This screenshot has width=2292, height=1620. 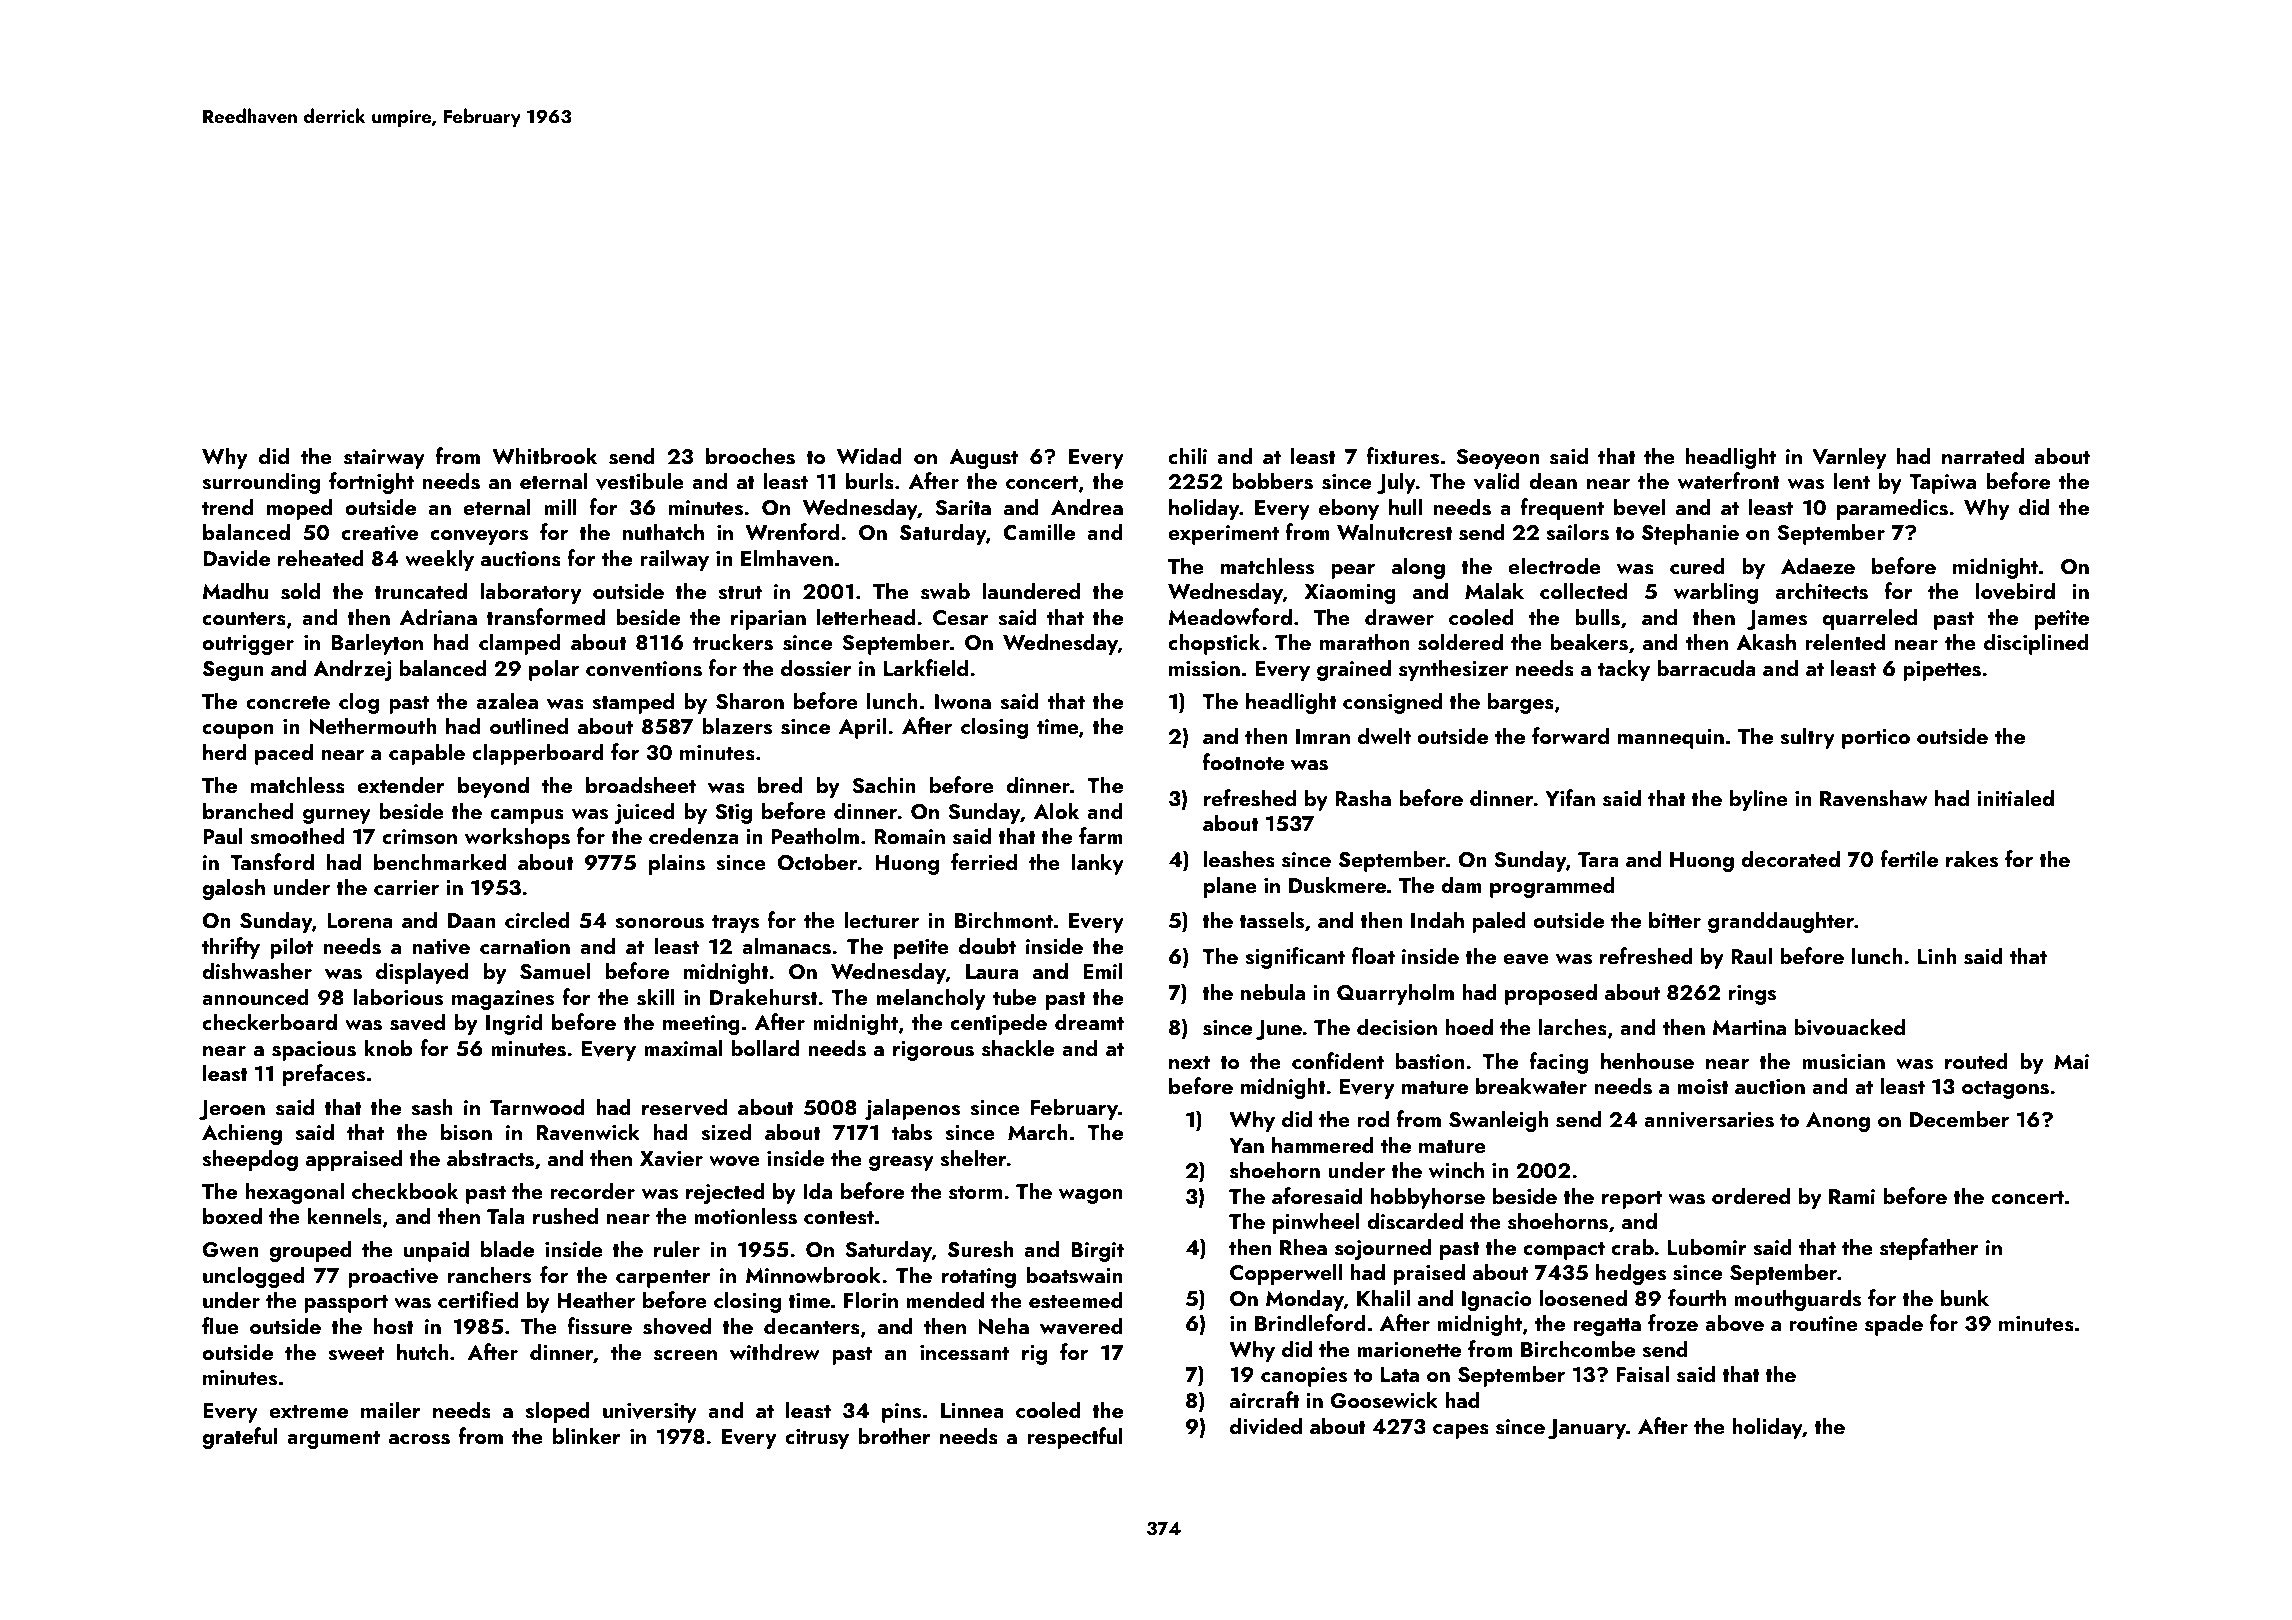 I want to click on fixtures, so click(x=1402, y=456).
